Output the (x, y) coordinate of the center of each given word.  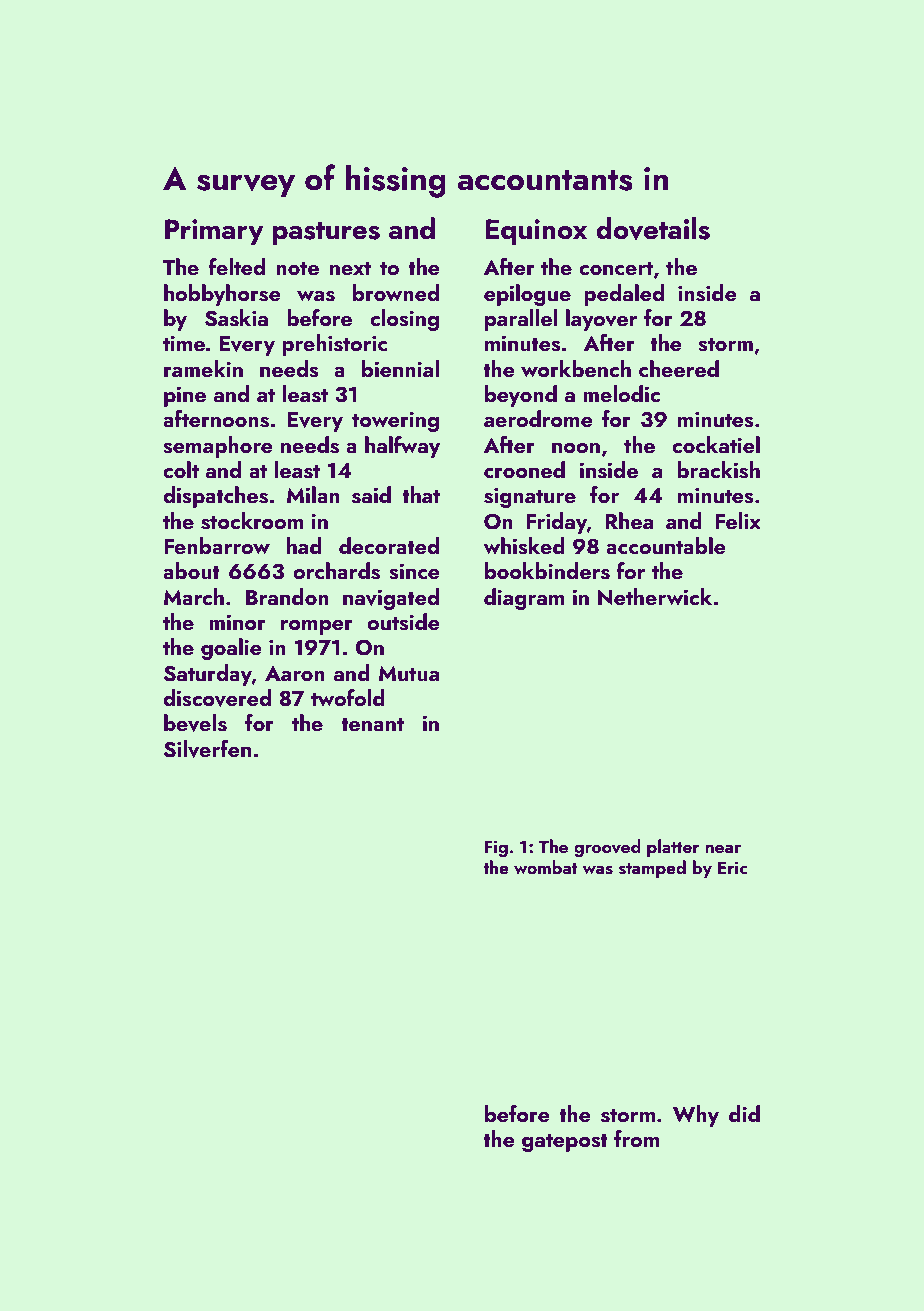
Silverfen (207, 749)
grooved (607, 848)
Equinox (536, 232)
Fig (496, 848)
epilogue (527, 295)
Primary (214, 232)
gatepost (565, 1142)
